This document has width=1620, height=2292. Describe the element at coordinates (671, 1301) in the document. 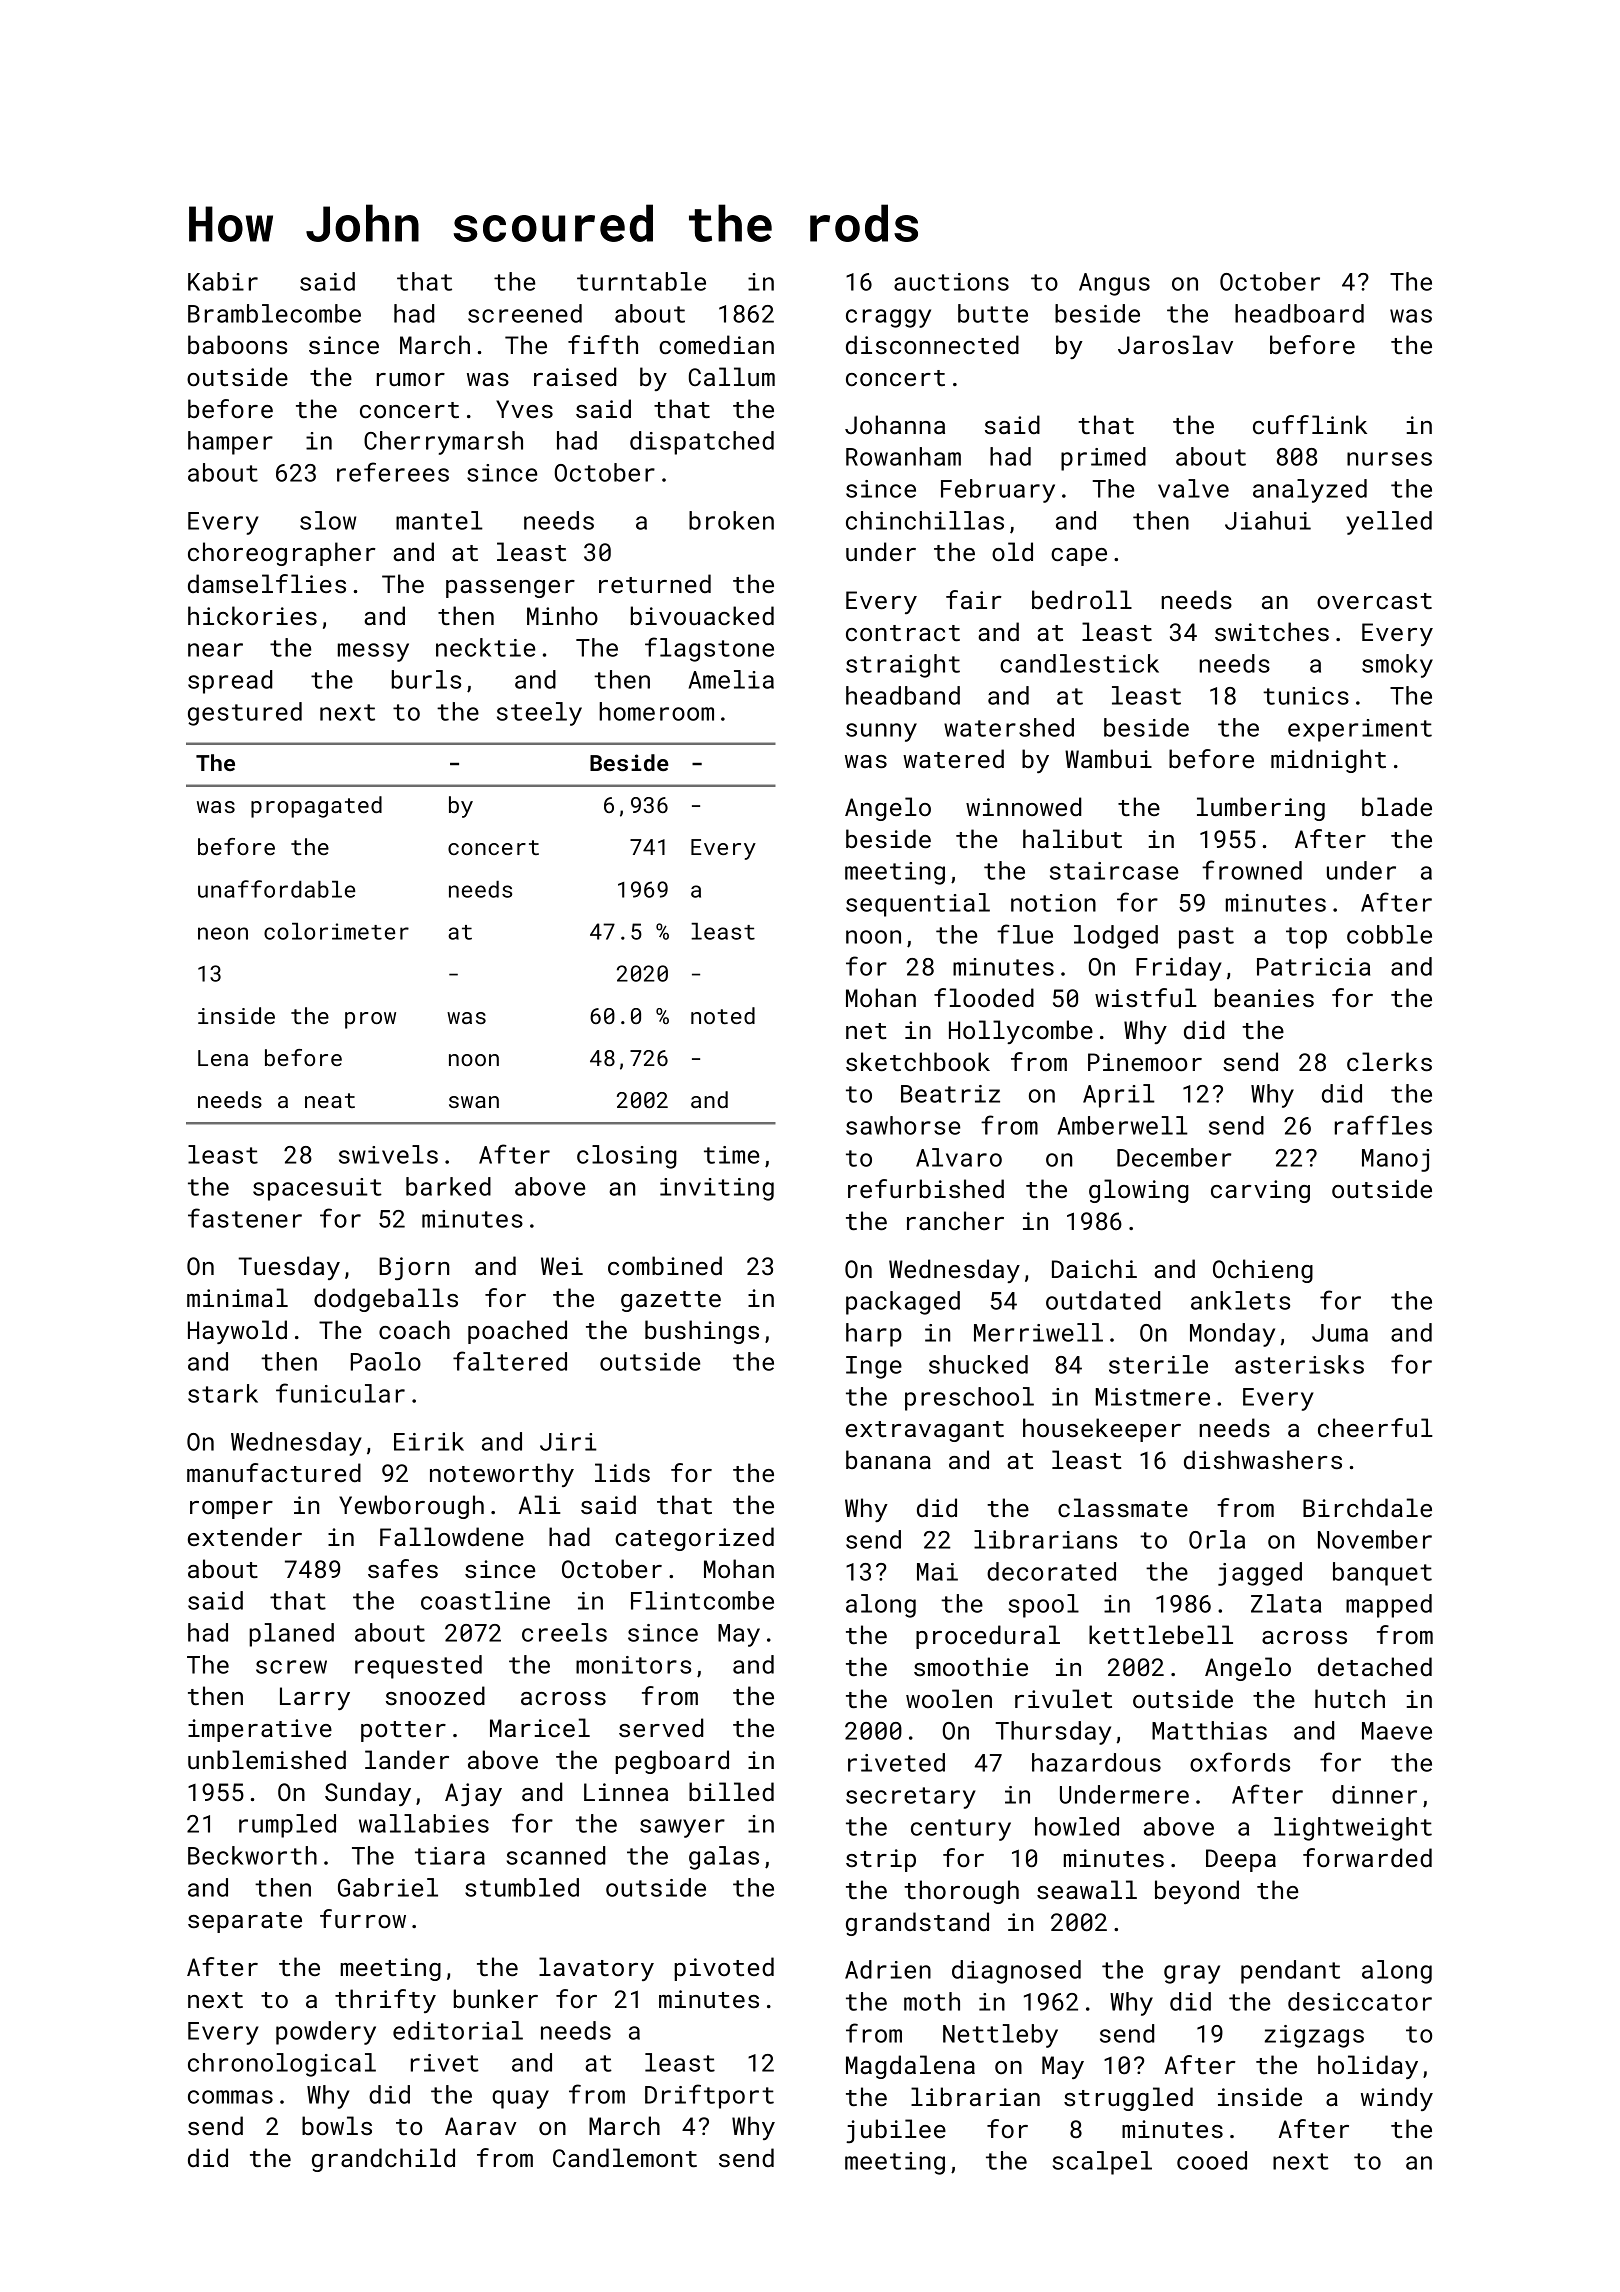

I see `gazette` at that location.
